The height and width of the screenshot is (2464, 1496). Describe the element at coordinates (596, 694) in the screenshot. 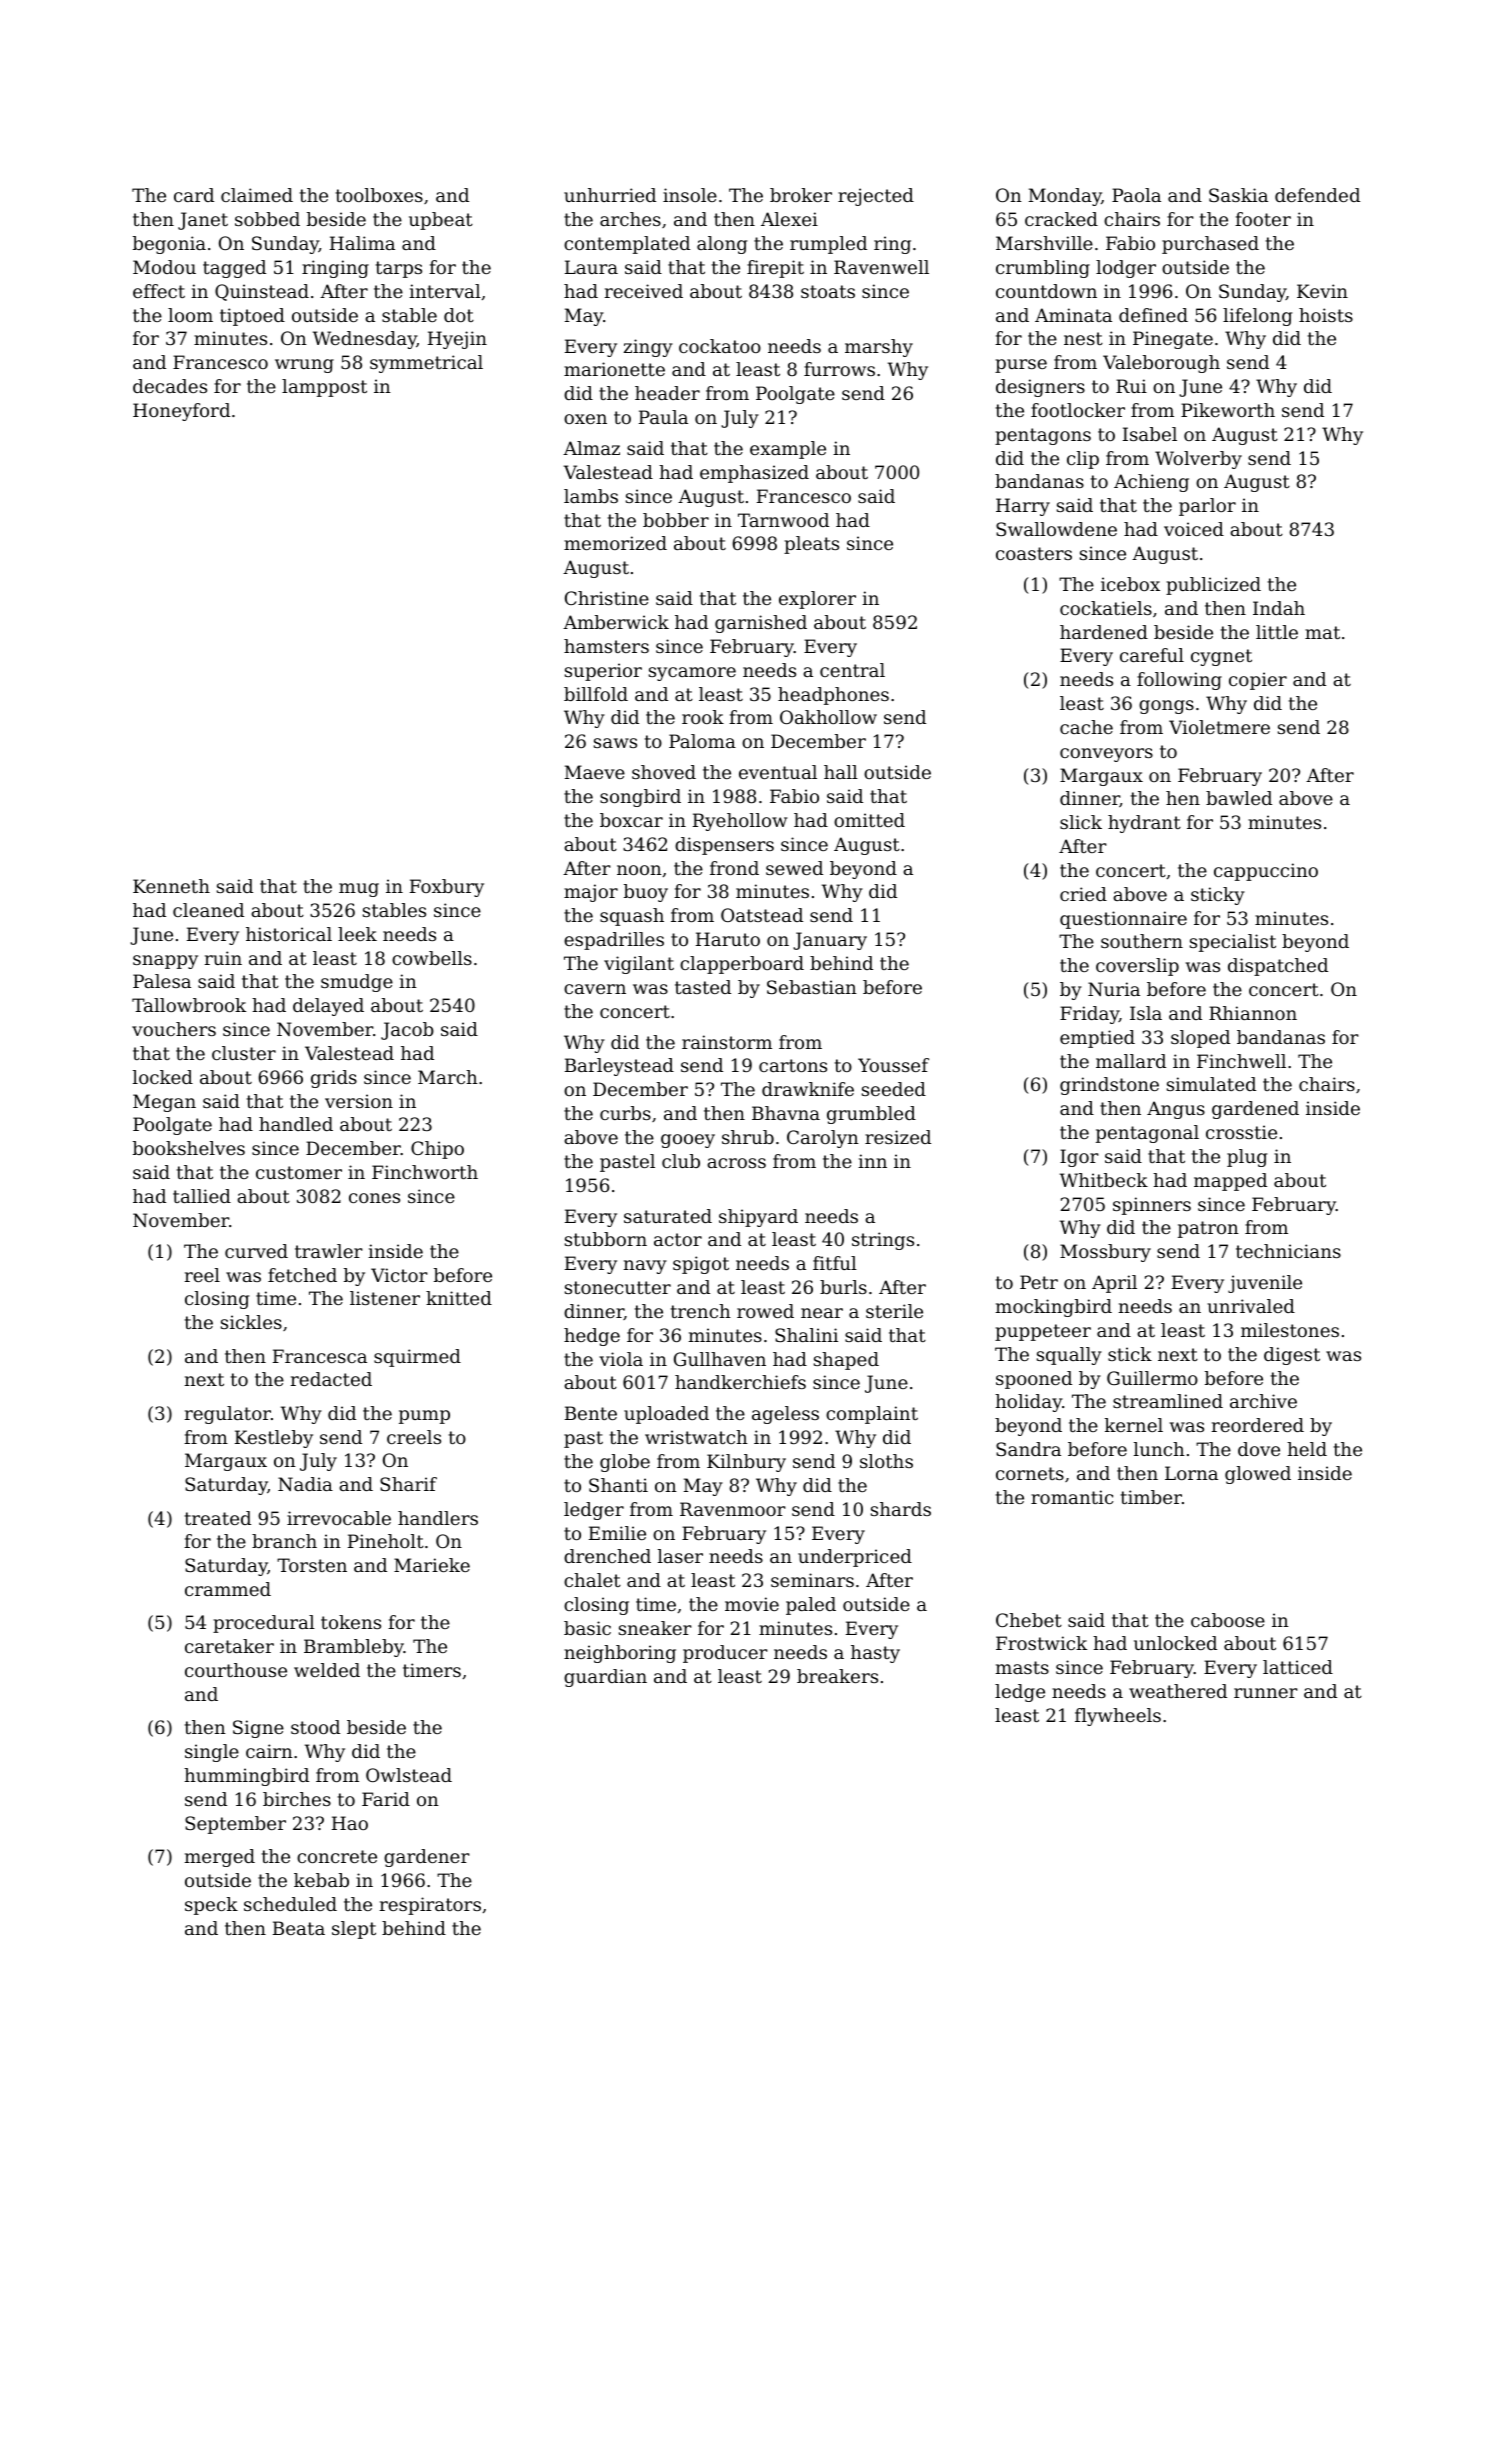

I see `billfold` at that location.
